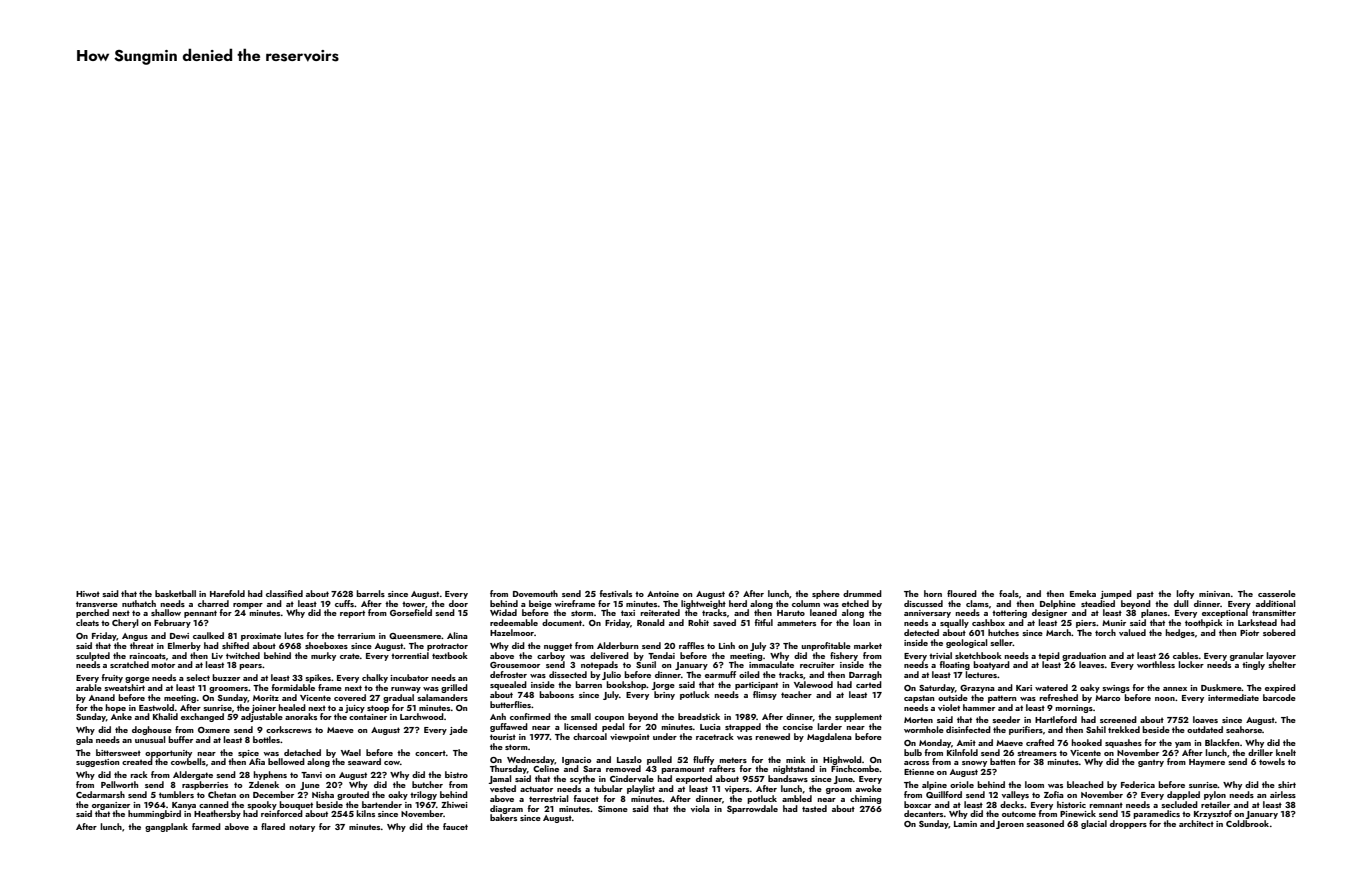  What do you see at coordinates (351, 752) in the document?
I see `Wael` at bounding box center [351, 752].
